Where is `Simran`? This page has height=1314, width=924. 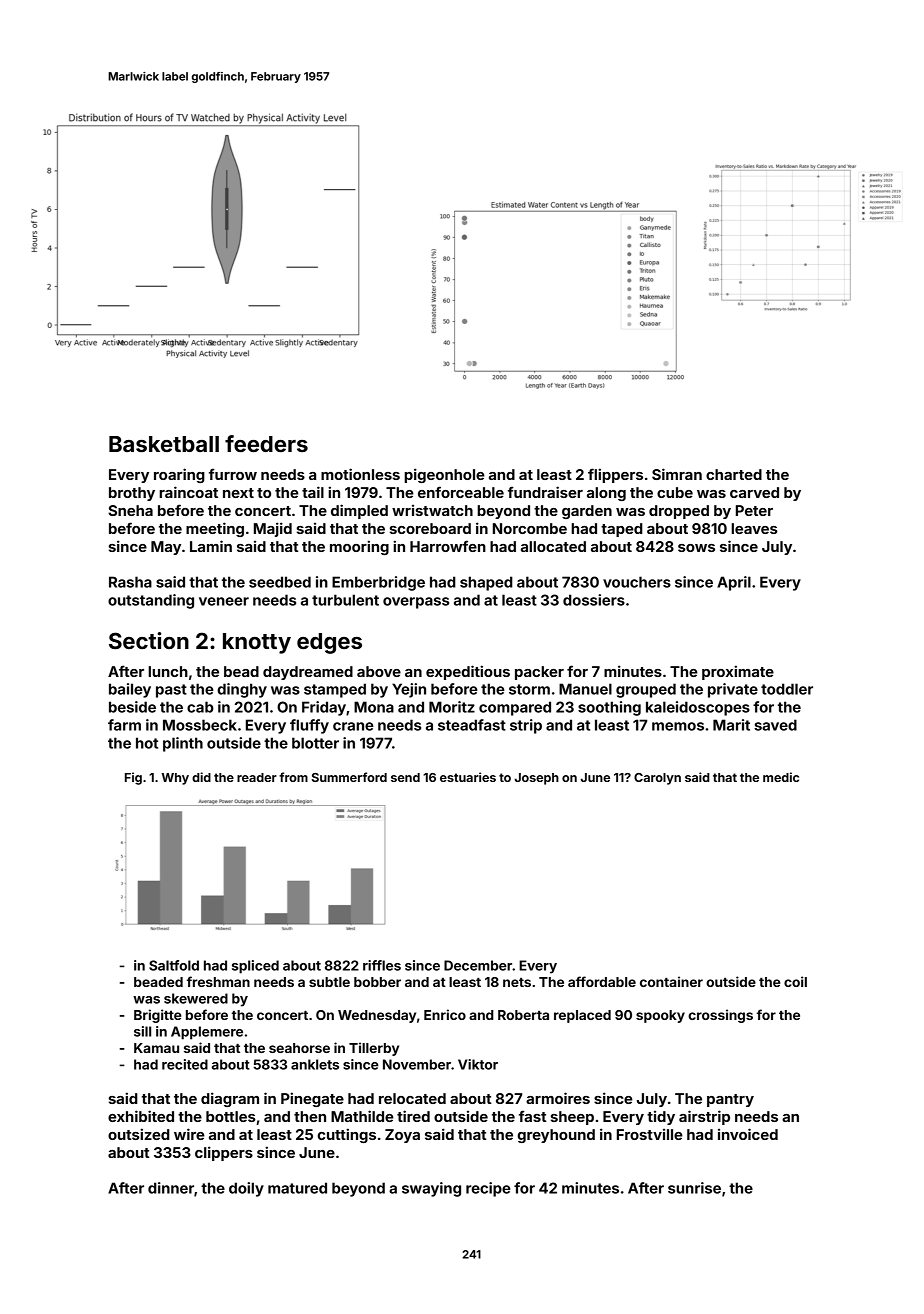
Simran is located at coordinates (677, 474).
